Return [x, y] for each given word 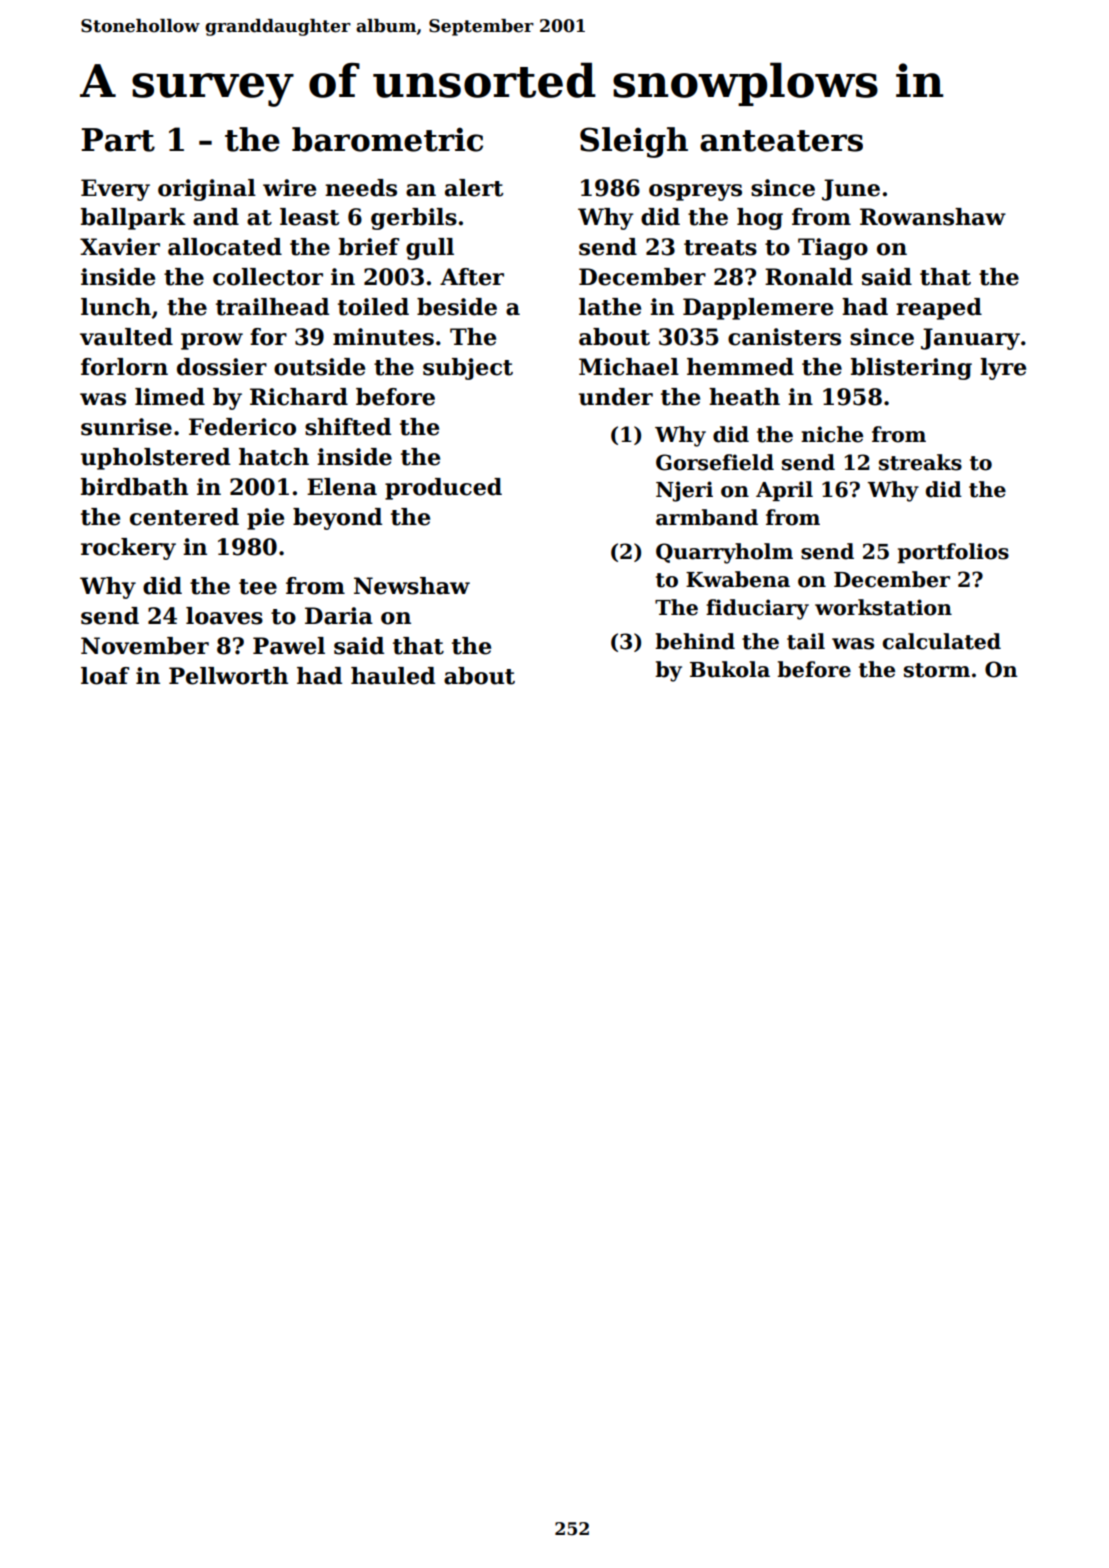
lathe [610, 307]
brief [369, 247]
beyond [337, 519]
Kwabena [738, 579]
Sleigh [634, 142]
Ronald [809, 277]
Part [118, 140]
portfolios [953, 553]
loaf [105, 676]
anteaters [781, 141]
